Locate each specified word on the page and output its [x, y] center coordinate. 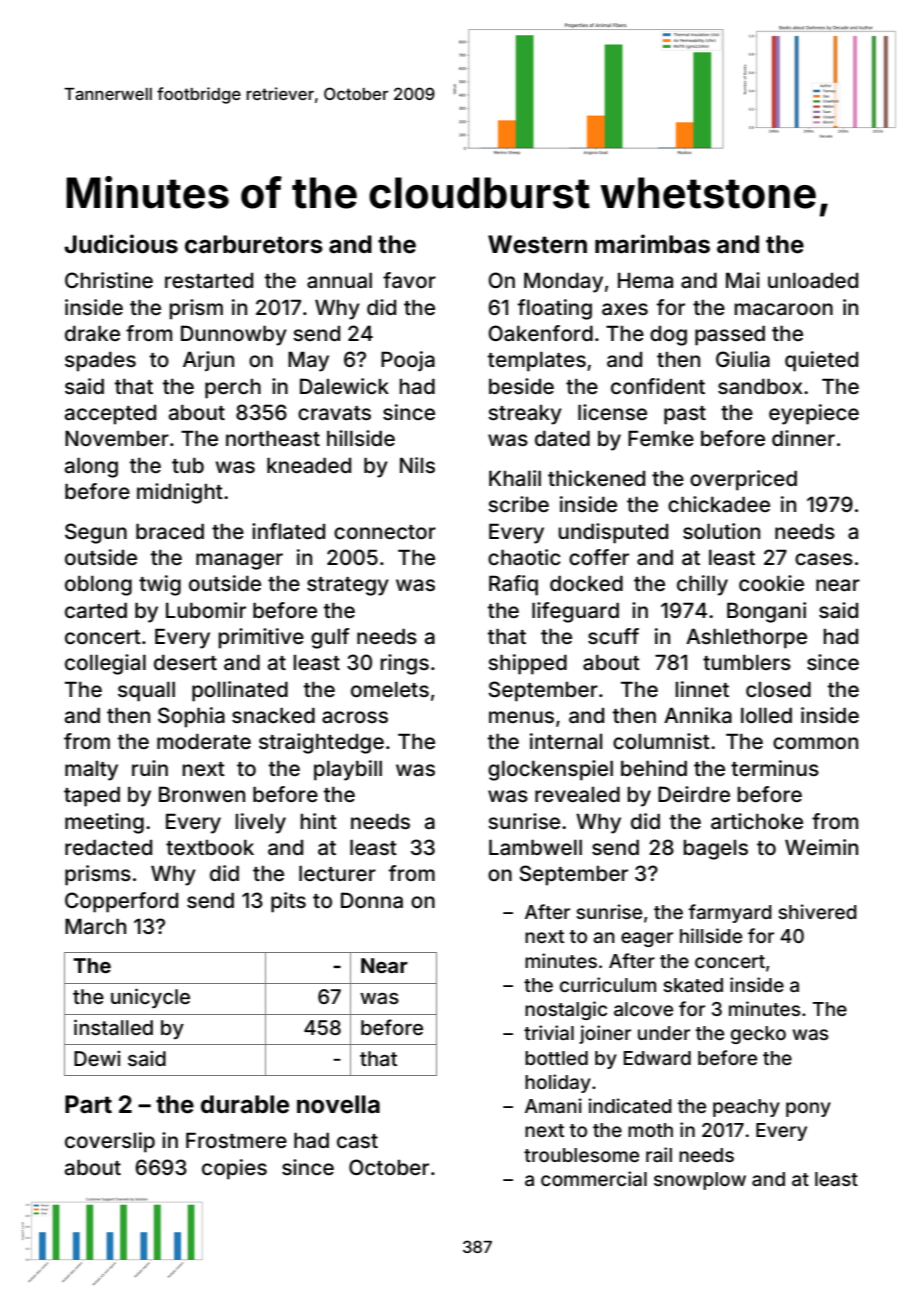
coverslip [110, 1142]
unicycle [150, 998]
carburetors [254, 244]
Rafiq [513, 585]
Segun [96, 533]
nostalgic [566, 1010]
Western [537, 244]
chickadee [719, 504]
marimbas [652, 244]
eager [647, 939]
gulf [330, 638]
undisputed [613, 533]
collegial [105, 664]
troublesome [581, 1155]
